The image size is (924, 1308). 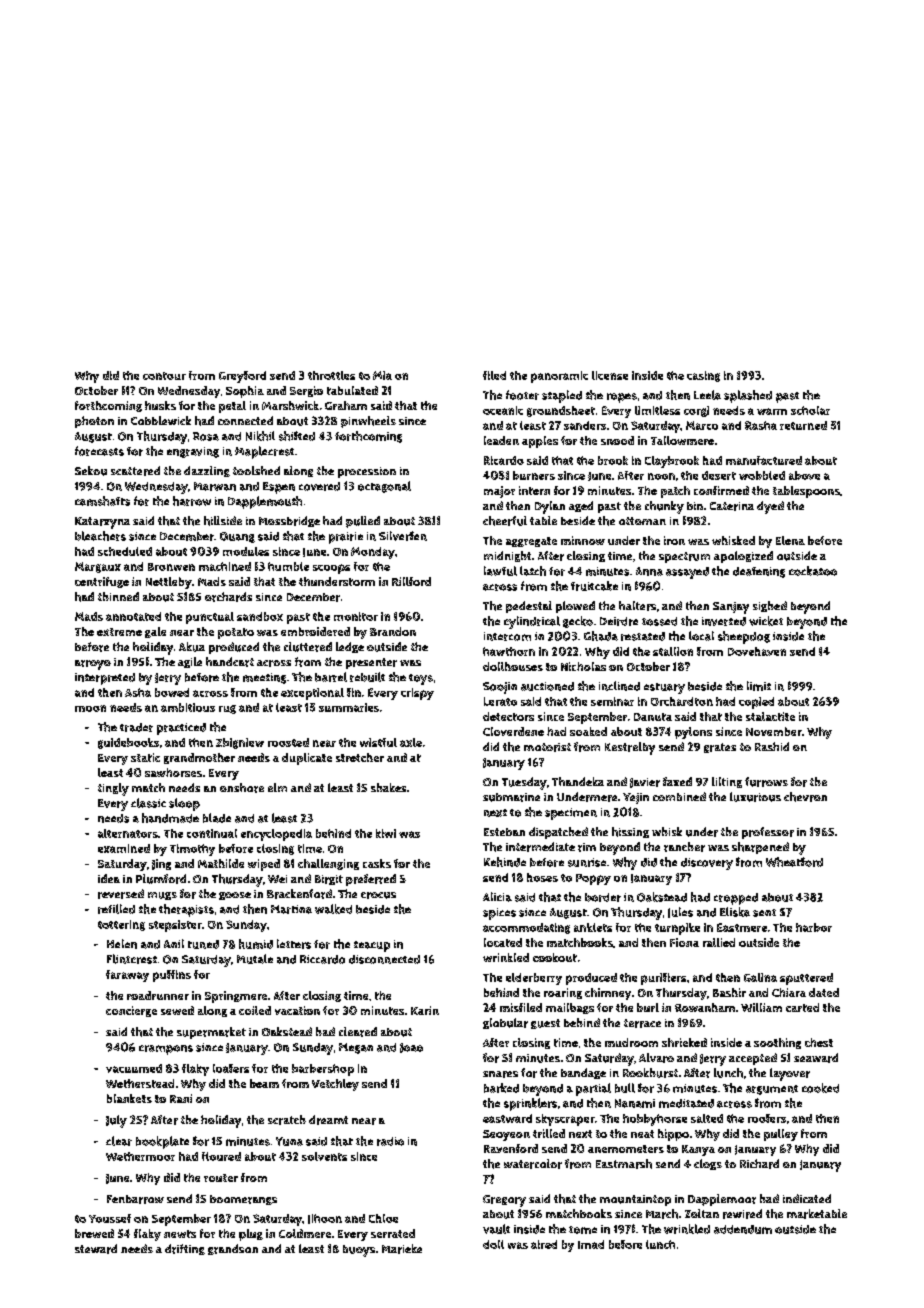 What do you see at coordinates (96, 1249) in the document?
I see `steward` at bounding box center [96, 1249].
